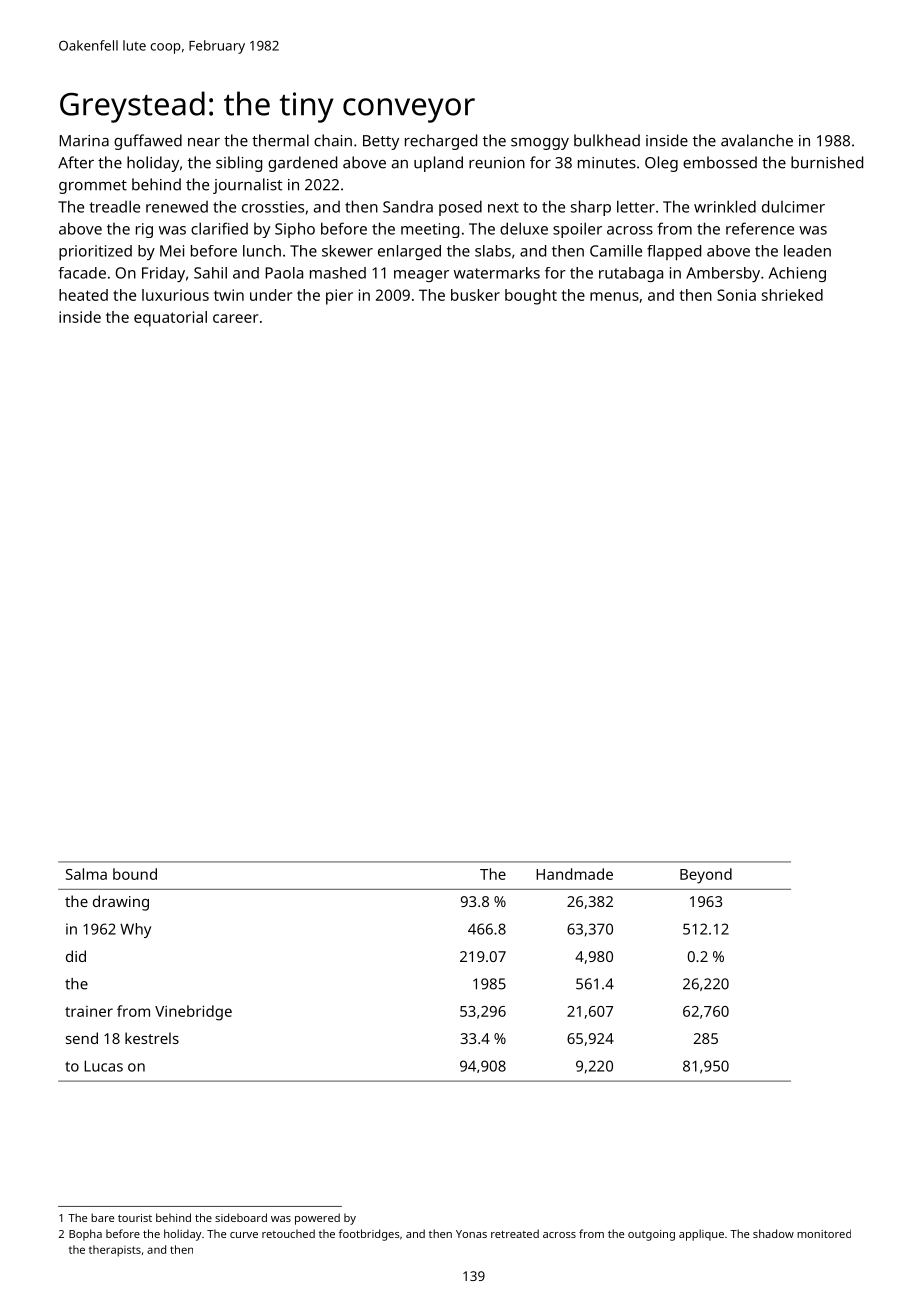 The image size is (924, 1308). Describe the element at coordinates (577, 230) in the image. I see `spoiler` at that location.
